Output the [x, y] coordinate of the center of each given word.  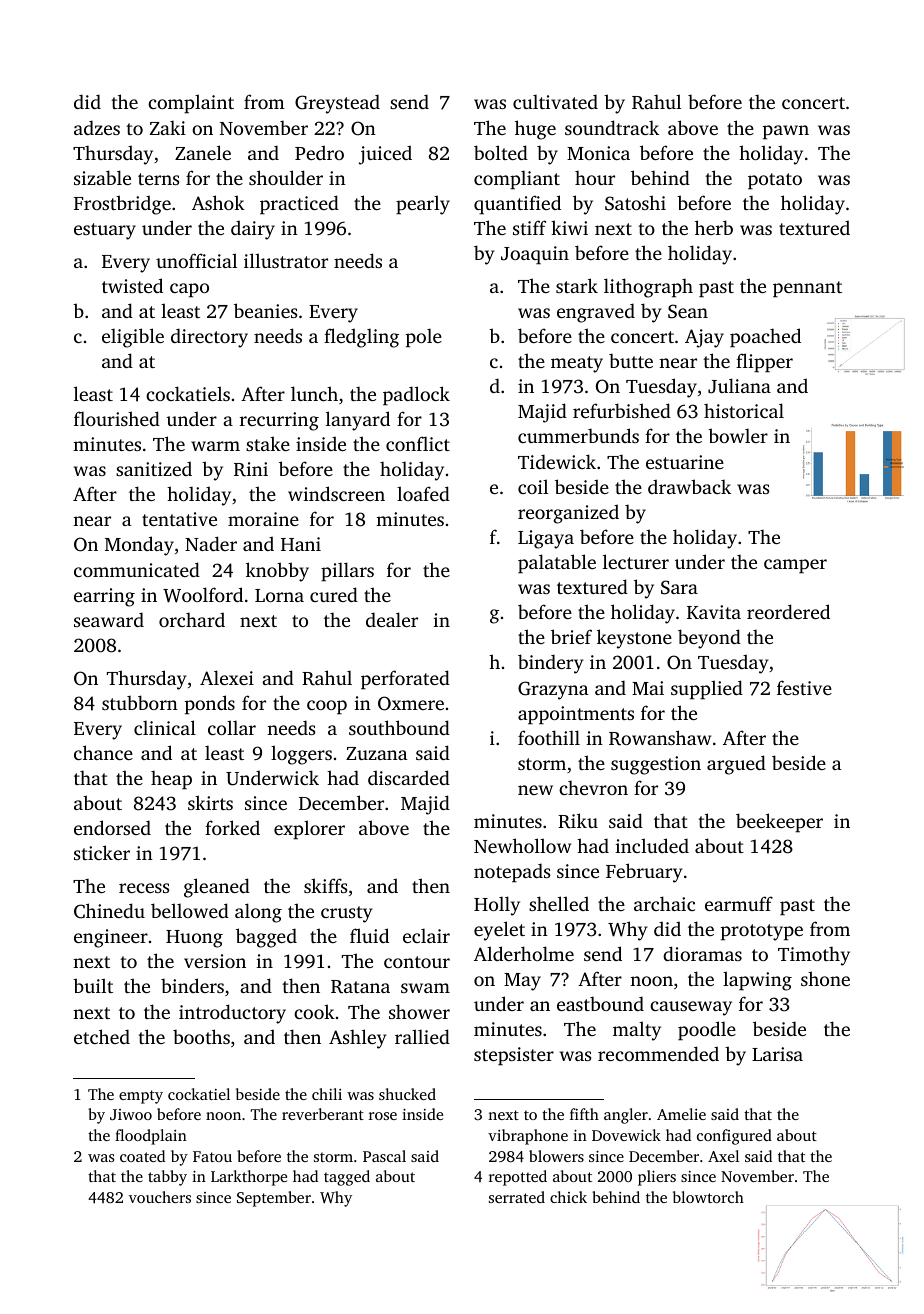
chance [103, 752]
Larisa [777, 1054]
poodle [707, 1031]
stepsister [514, 1056]
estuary [105, 231]
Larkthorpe [249, 1178]
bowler [738, 435]
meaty [577, 364]
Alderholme [524, 953]
